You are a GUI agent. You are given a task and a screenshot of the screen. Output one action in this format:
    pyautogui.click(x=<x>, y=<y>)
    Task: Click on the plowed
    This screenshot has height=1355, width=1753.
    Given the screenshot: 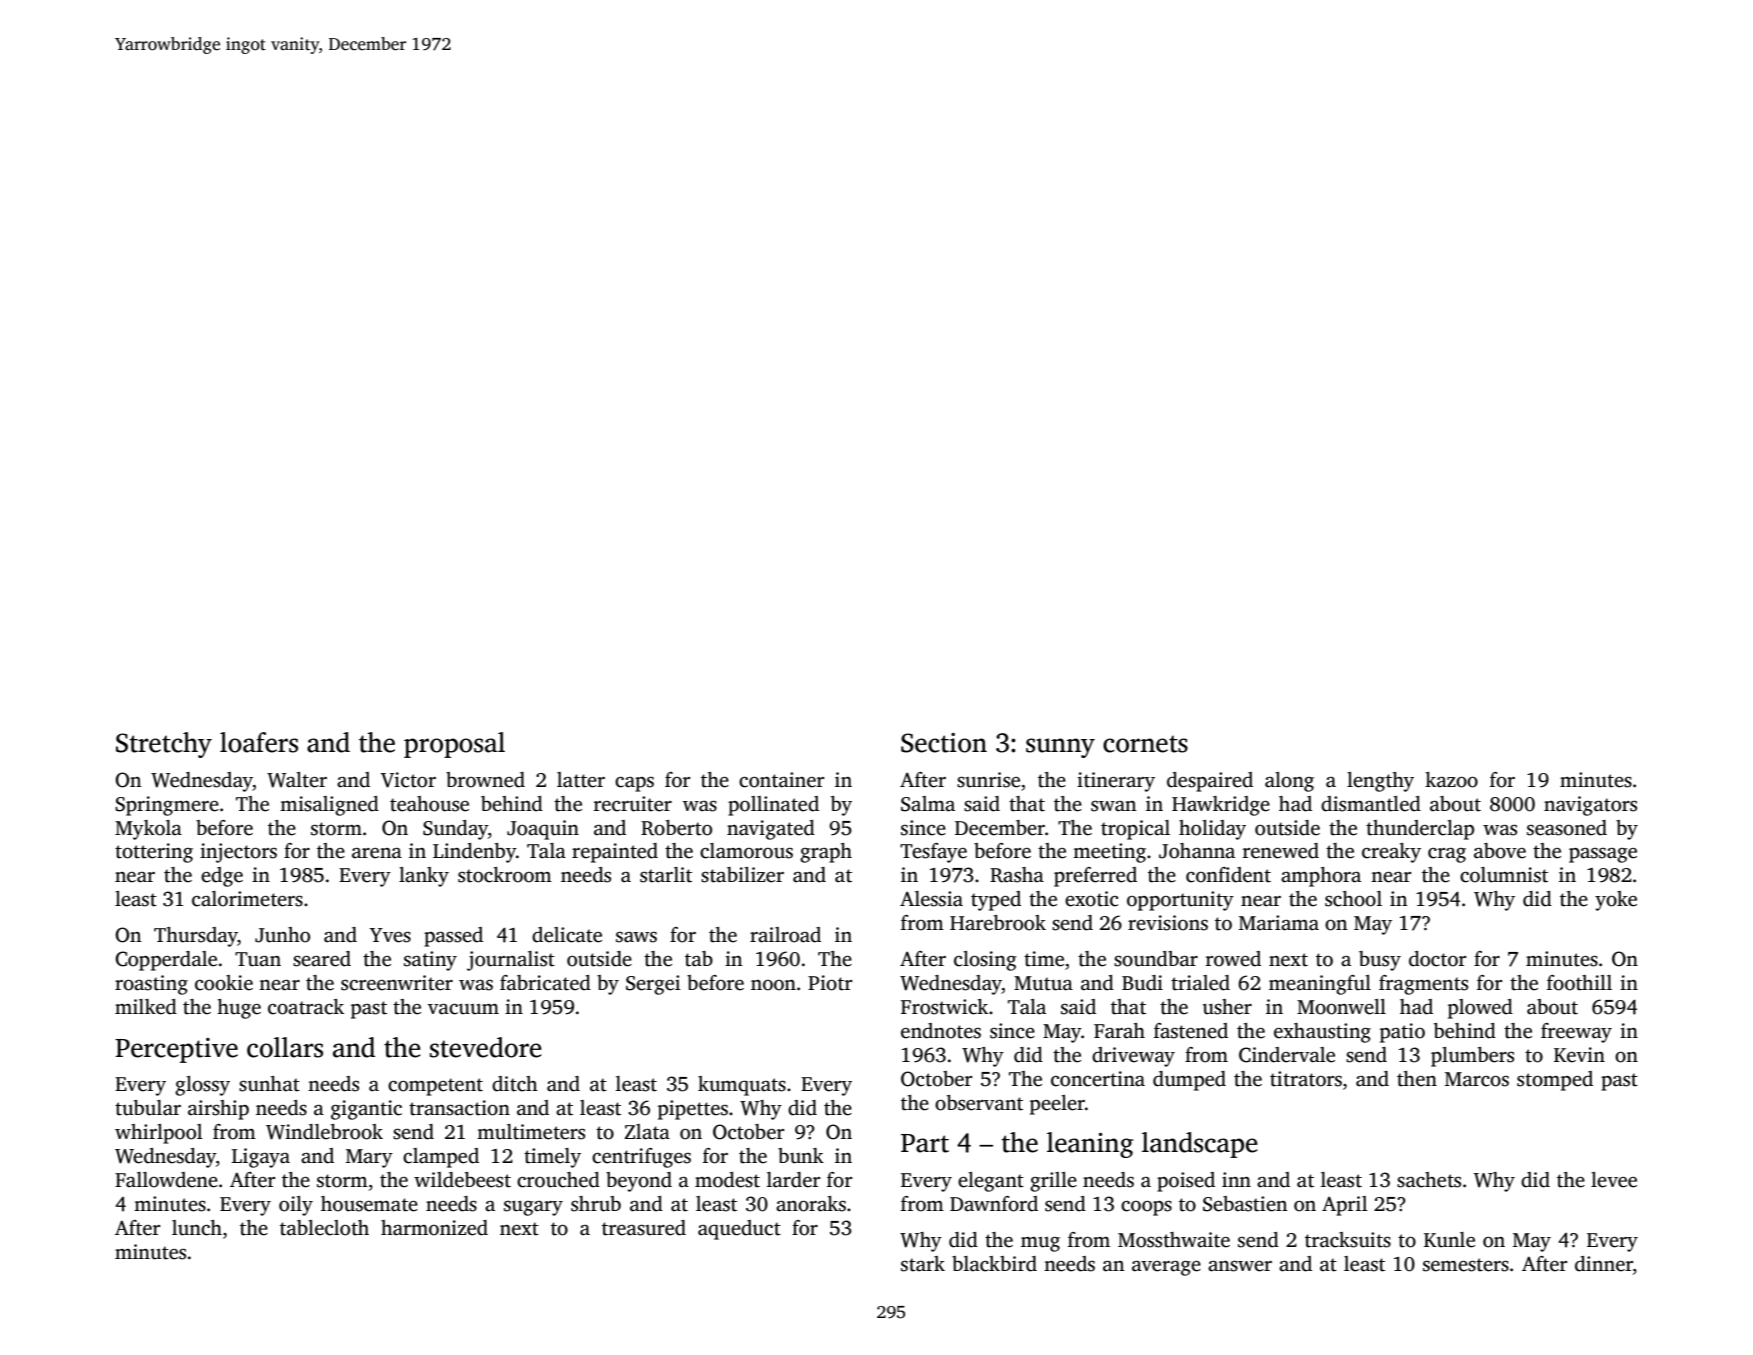 What is the action you would take?
    pyautogui.click(x=1480, y=1009)
